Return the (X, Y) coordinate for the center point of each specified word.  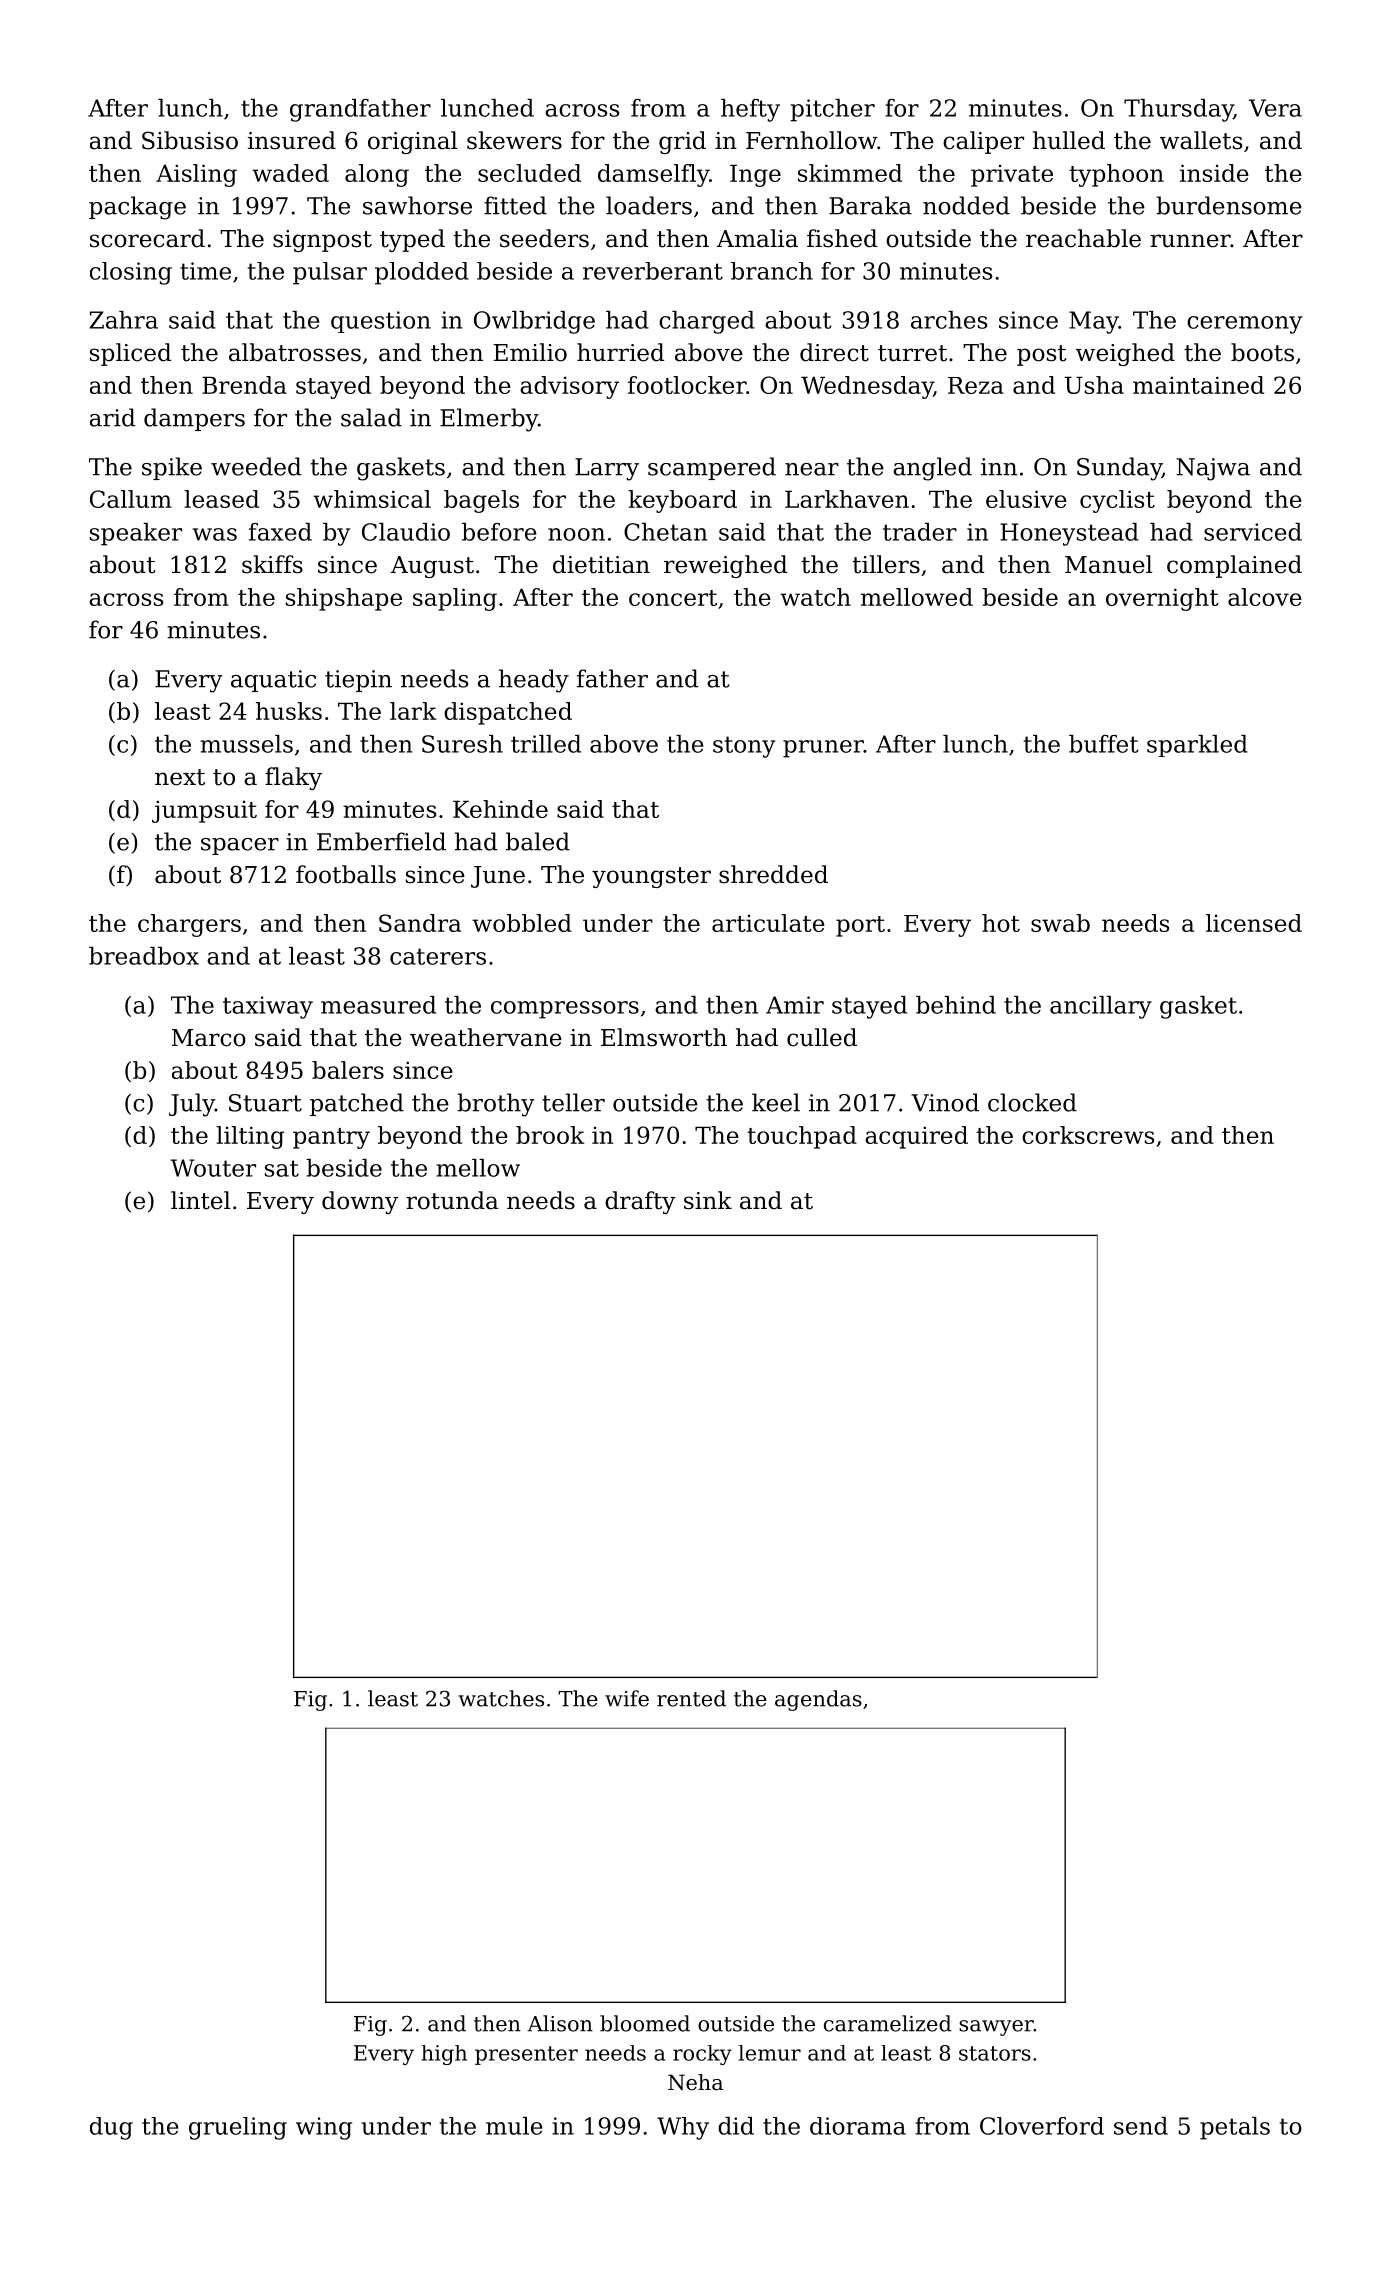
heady (534, 681)
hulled (1069, 140)
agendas (818, 1700)
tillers (886, 564)
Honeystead (1069, 534)
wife (627, 1698)
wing (324, 2128)
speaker (136, 534)
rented (691, 1698)
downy (360, 1202)
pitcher (832, 110)
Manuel (1109, 564)
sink (708, 1200)
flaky (293, 778)
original (413, 142)
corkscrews (1088, 1135)
